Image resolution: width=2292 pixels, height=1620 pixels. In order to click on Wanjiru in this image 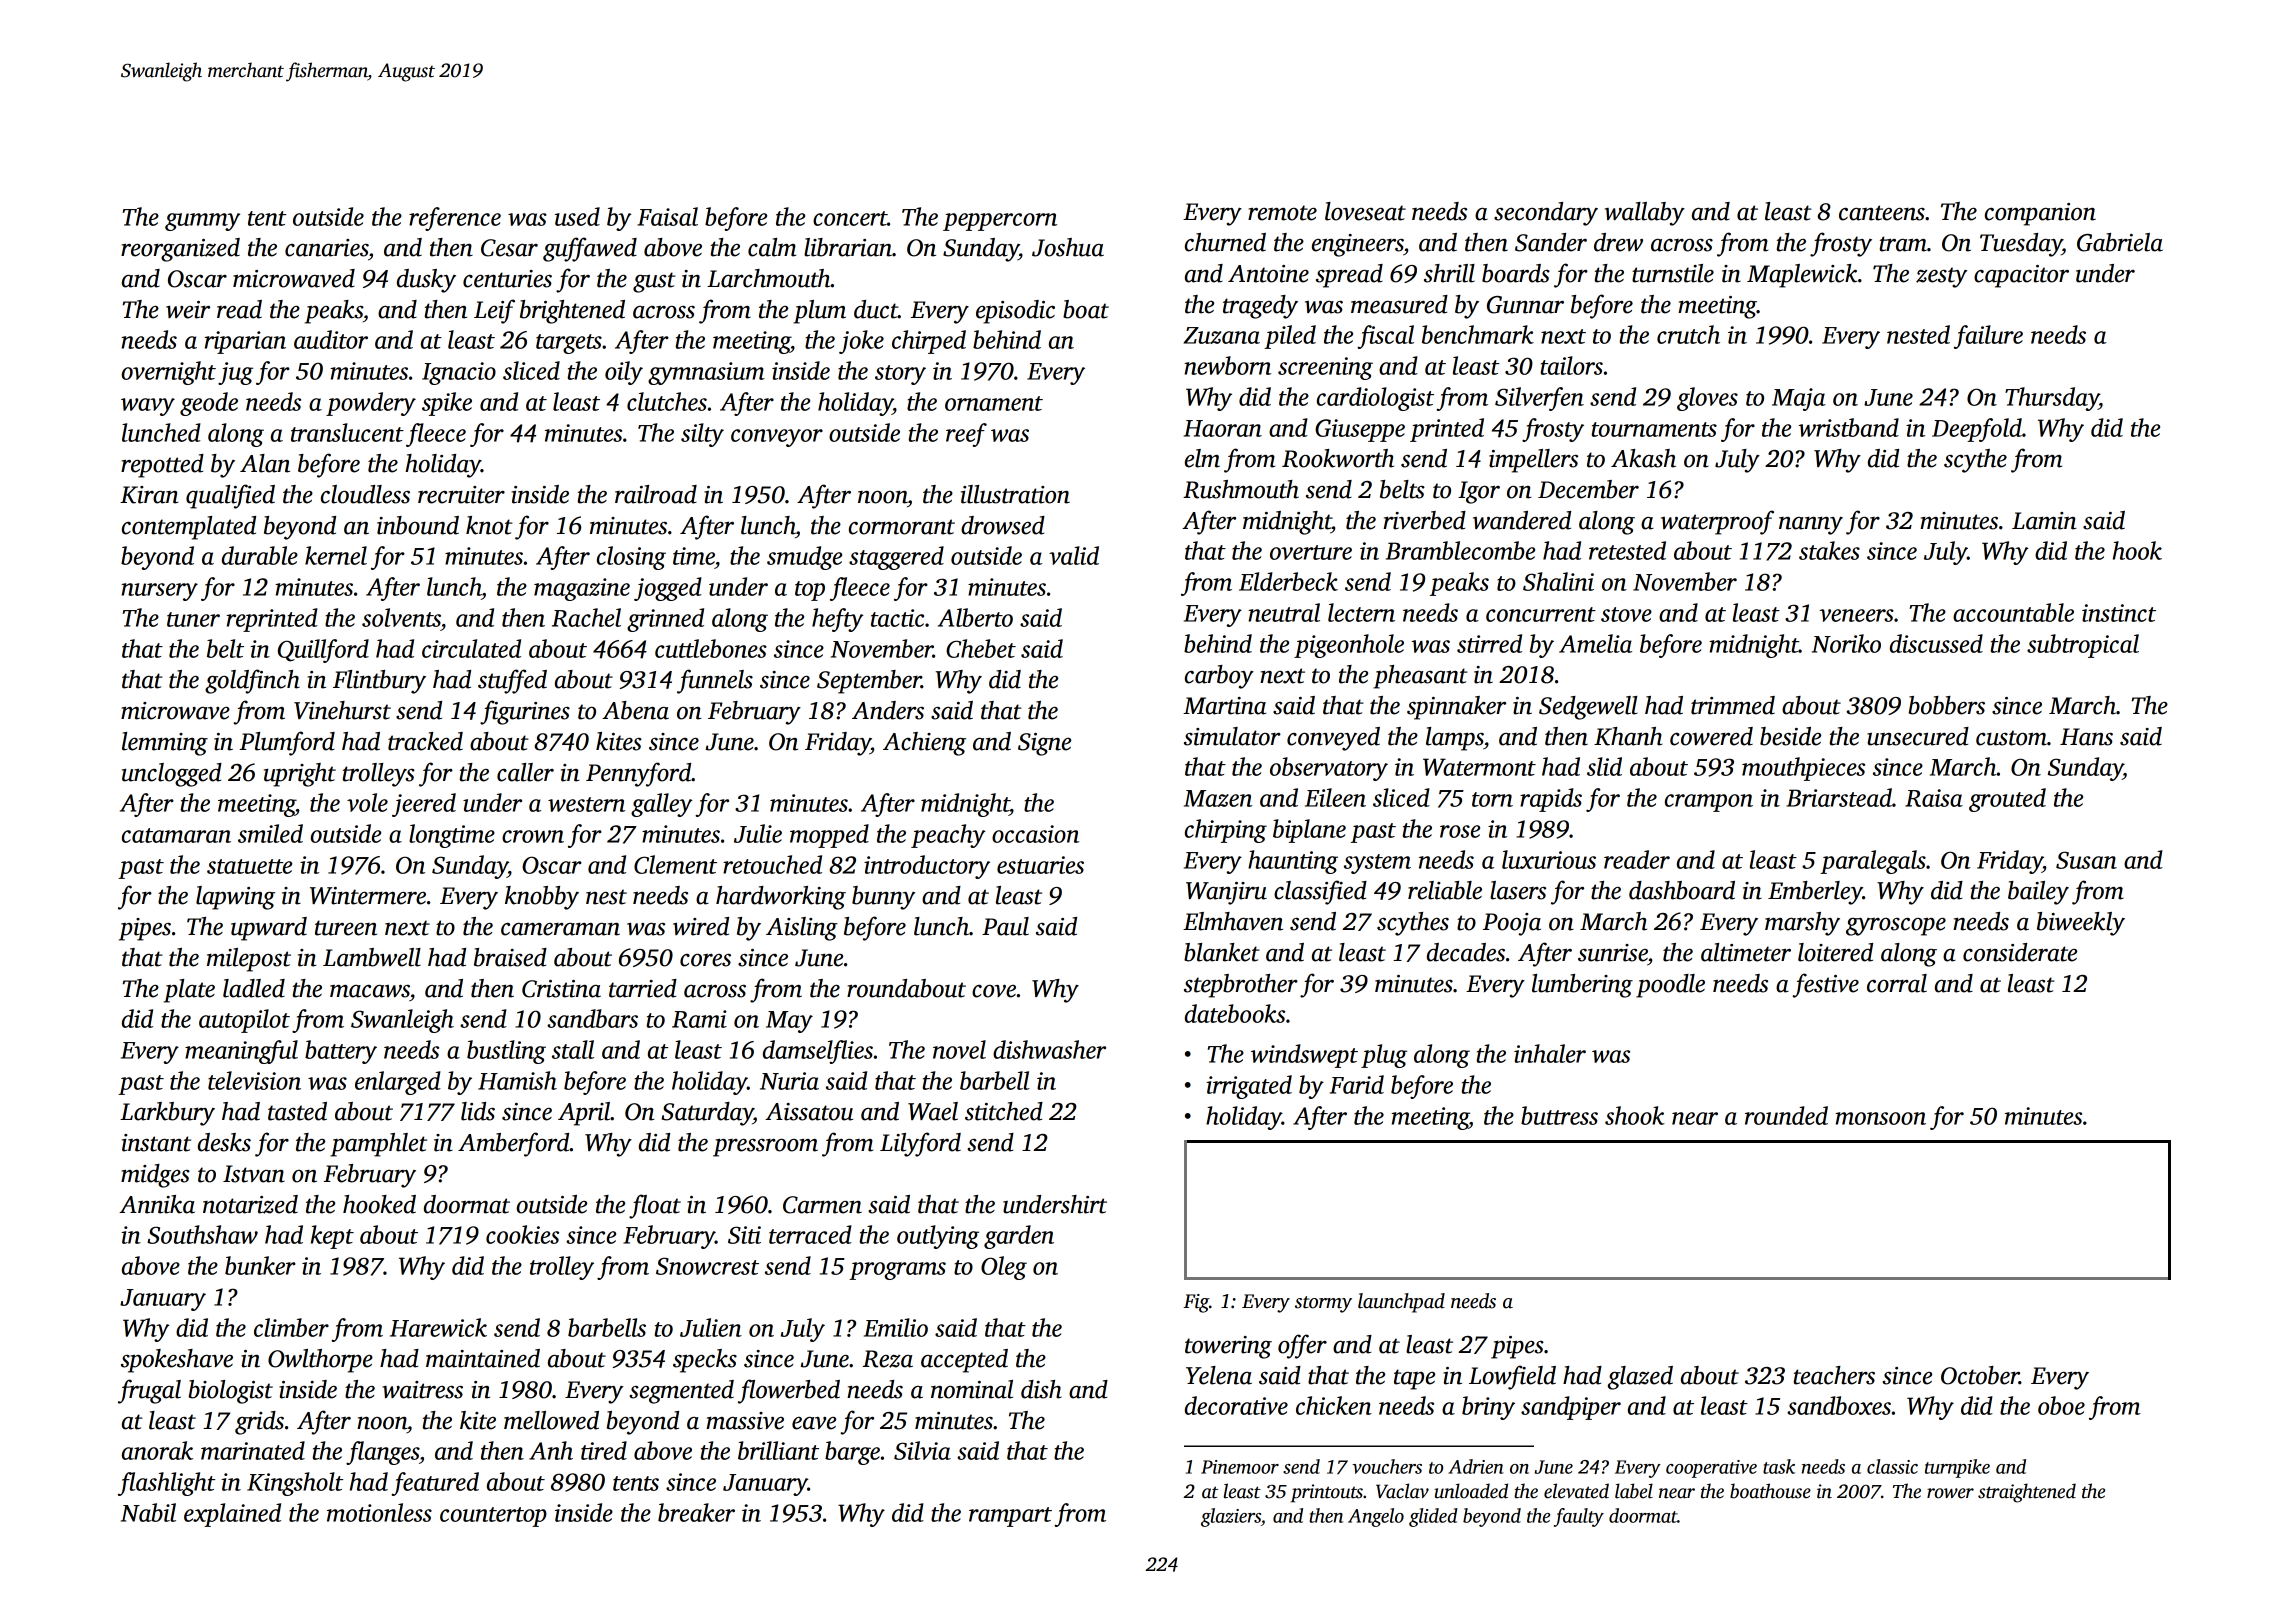, I will do `click(1226, 893)`.
